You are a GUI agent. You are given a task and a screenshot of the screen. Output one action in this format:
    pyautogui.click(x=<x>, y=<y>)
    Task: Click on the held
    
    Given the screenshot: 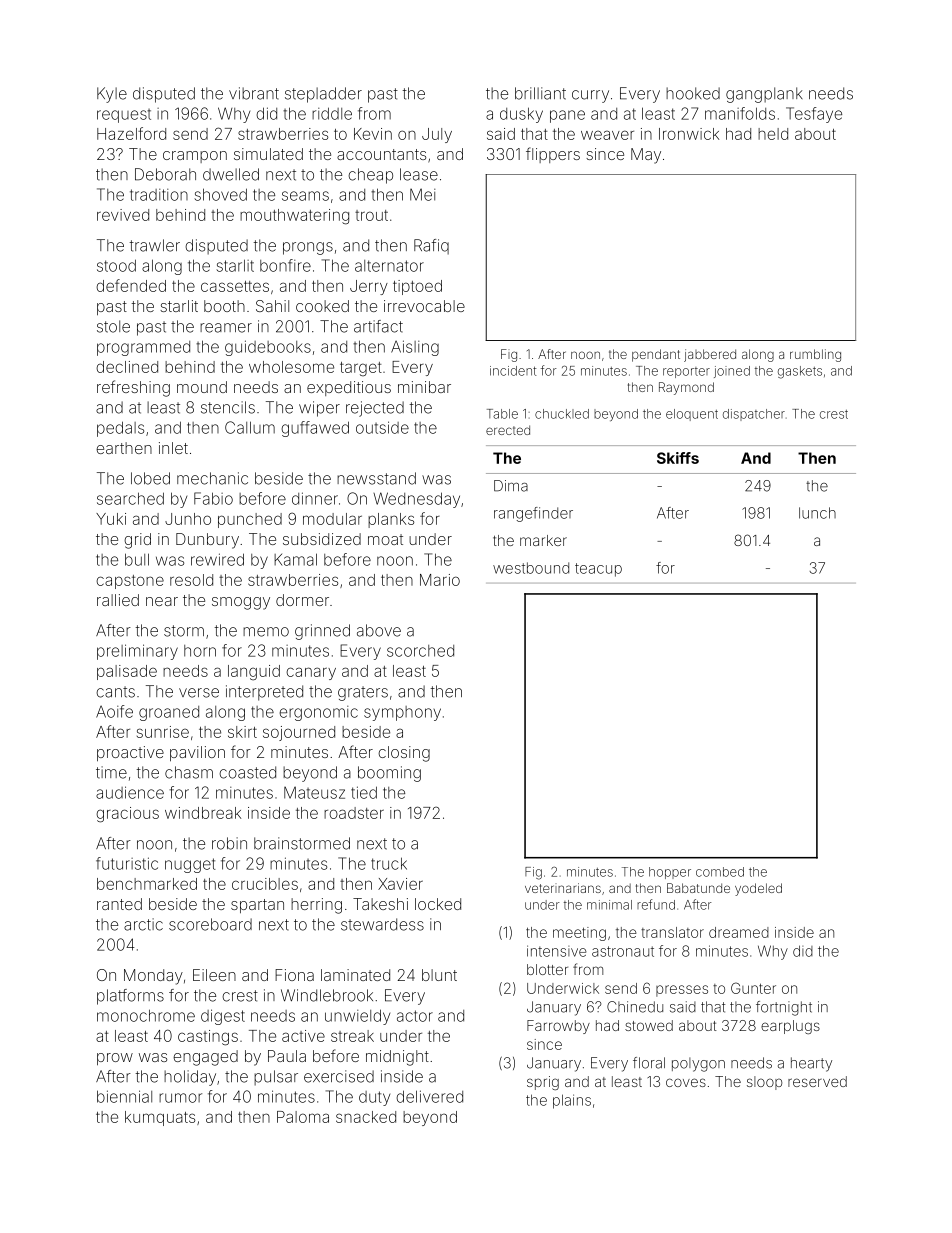 What is the action you would take?
    pyautogui.click(x=773, y=134)
